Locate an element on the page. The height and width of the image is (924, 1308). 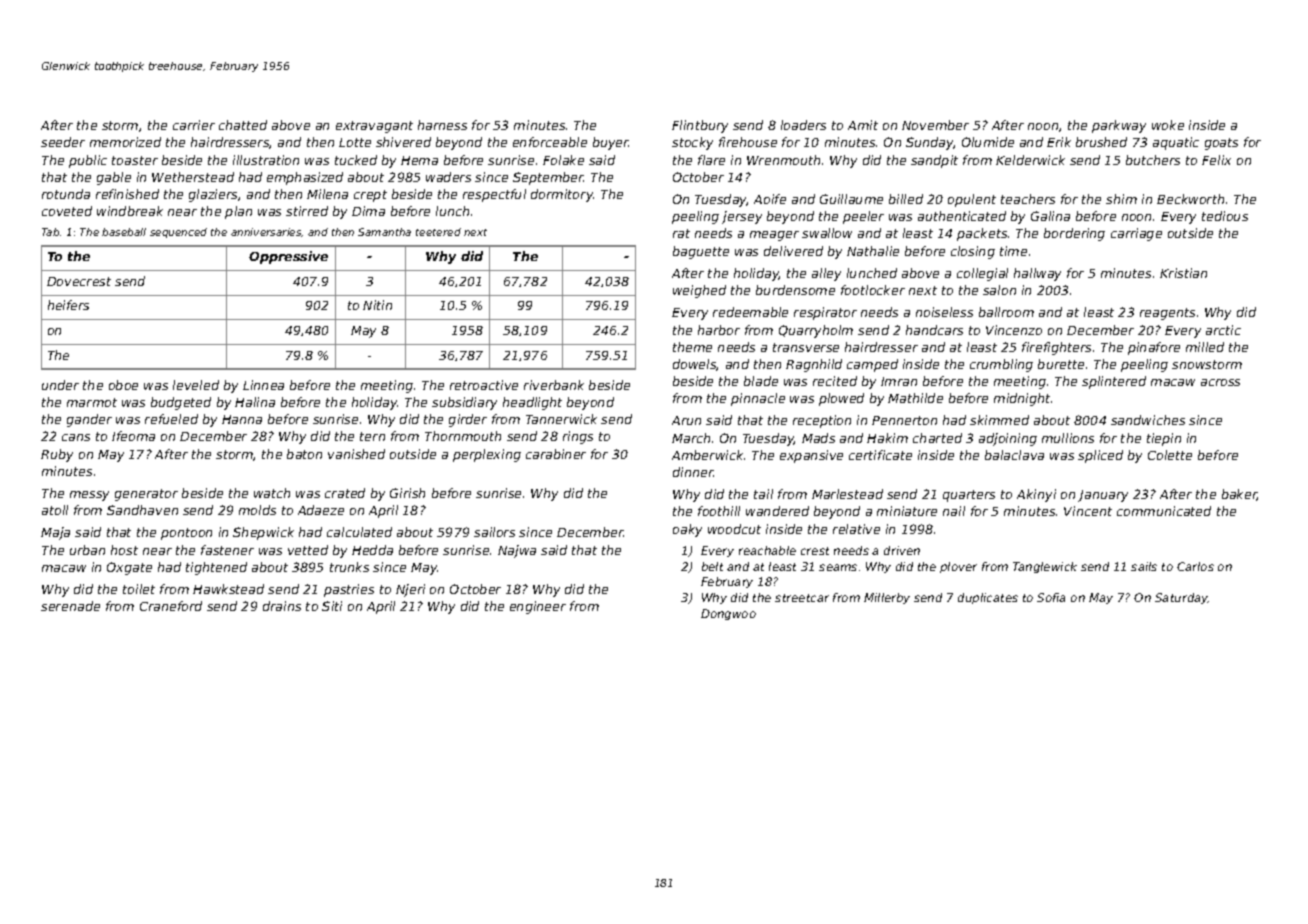
weighed is located at coordinates (699, 291).
